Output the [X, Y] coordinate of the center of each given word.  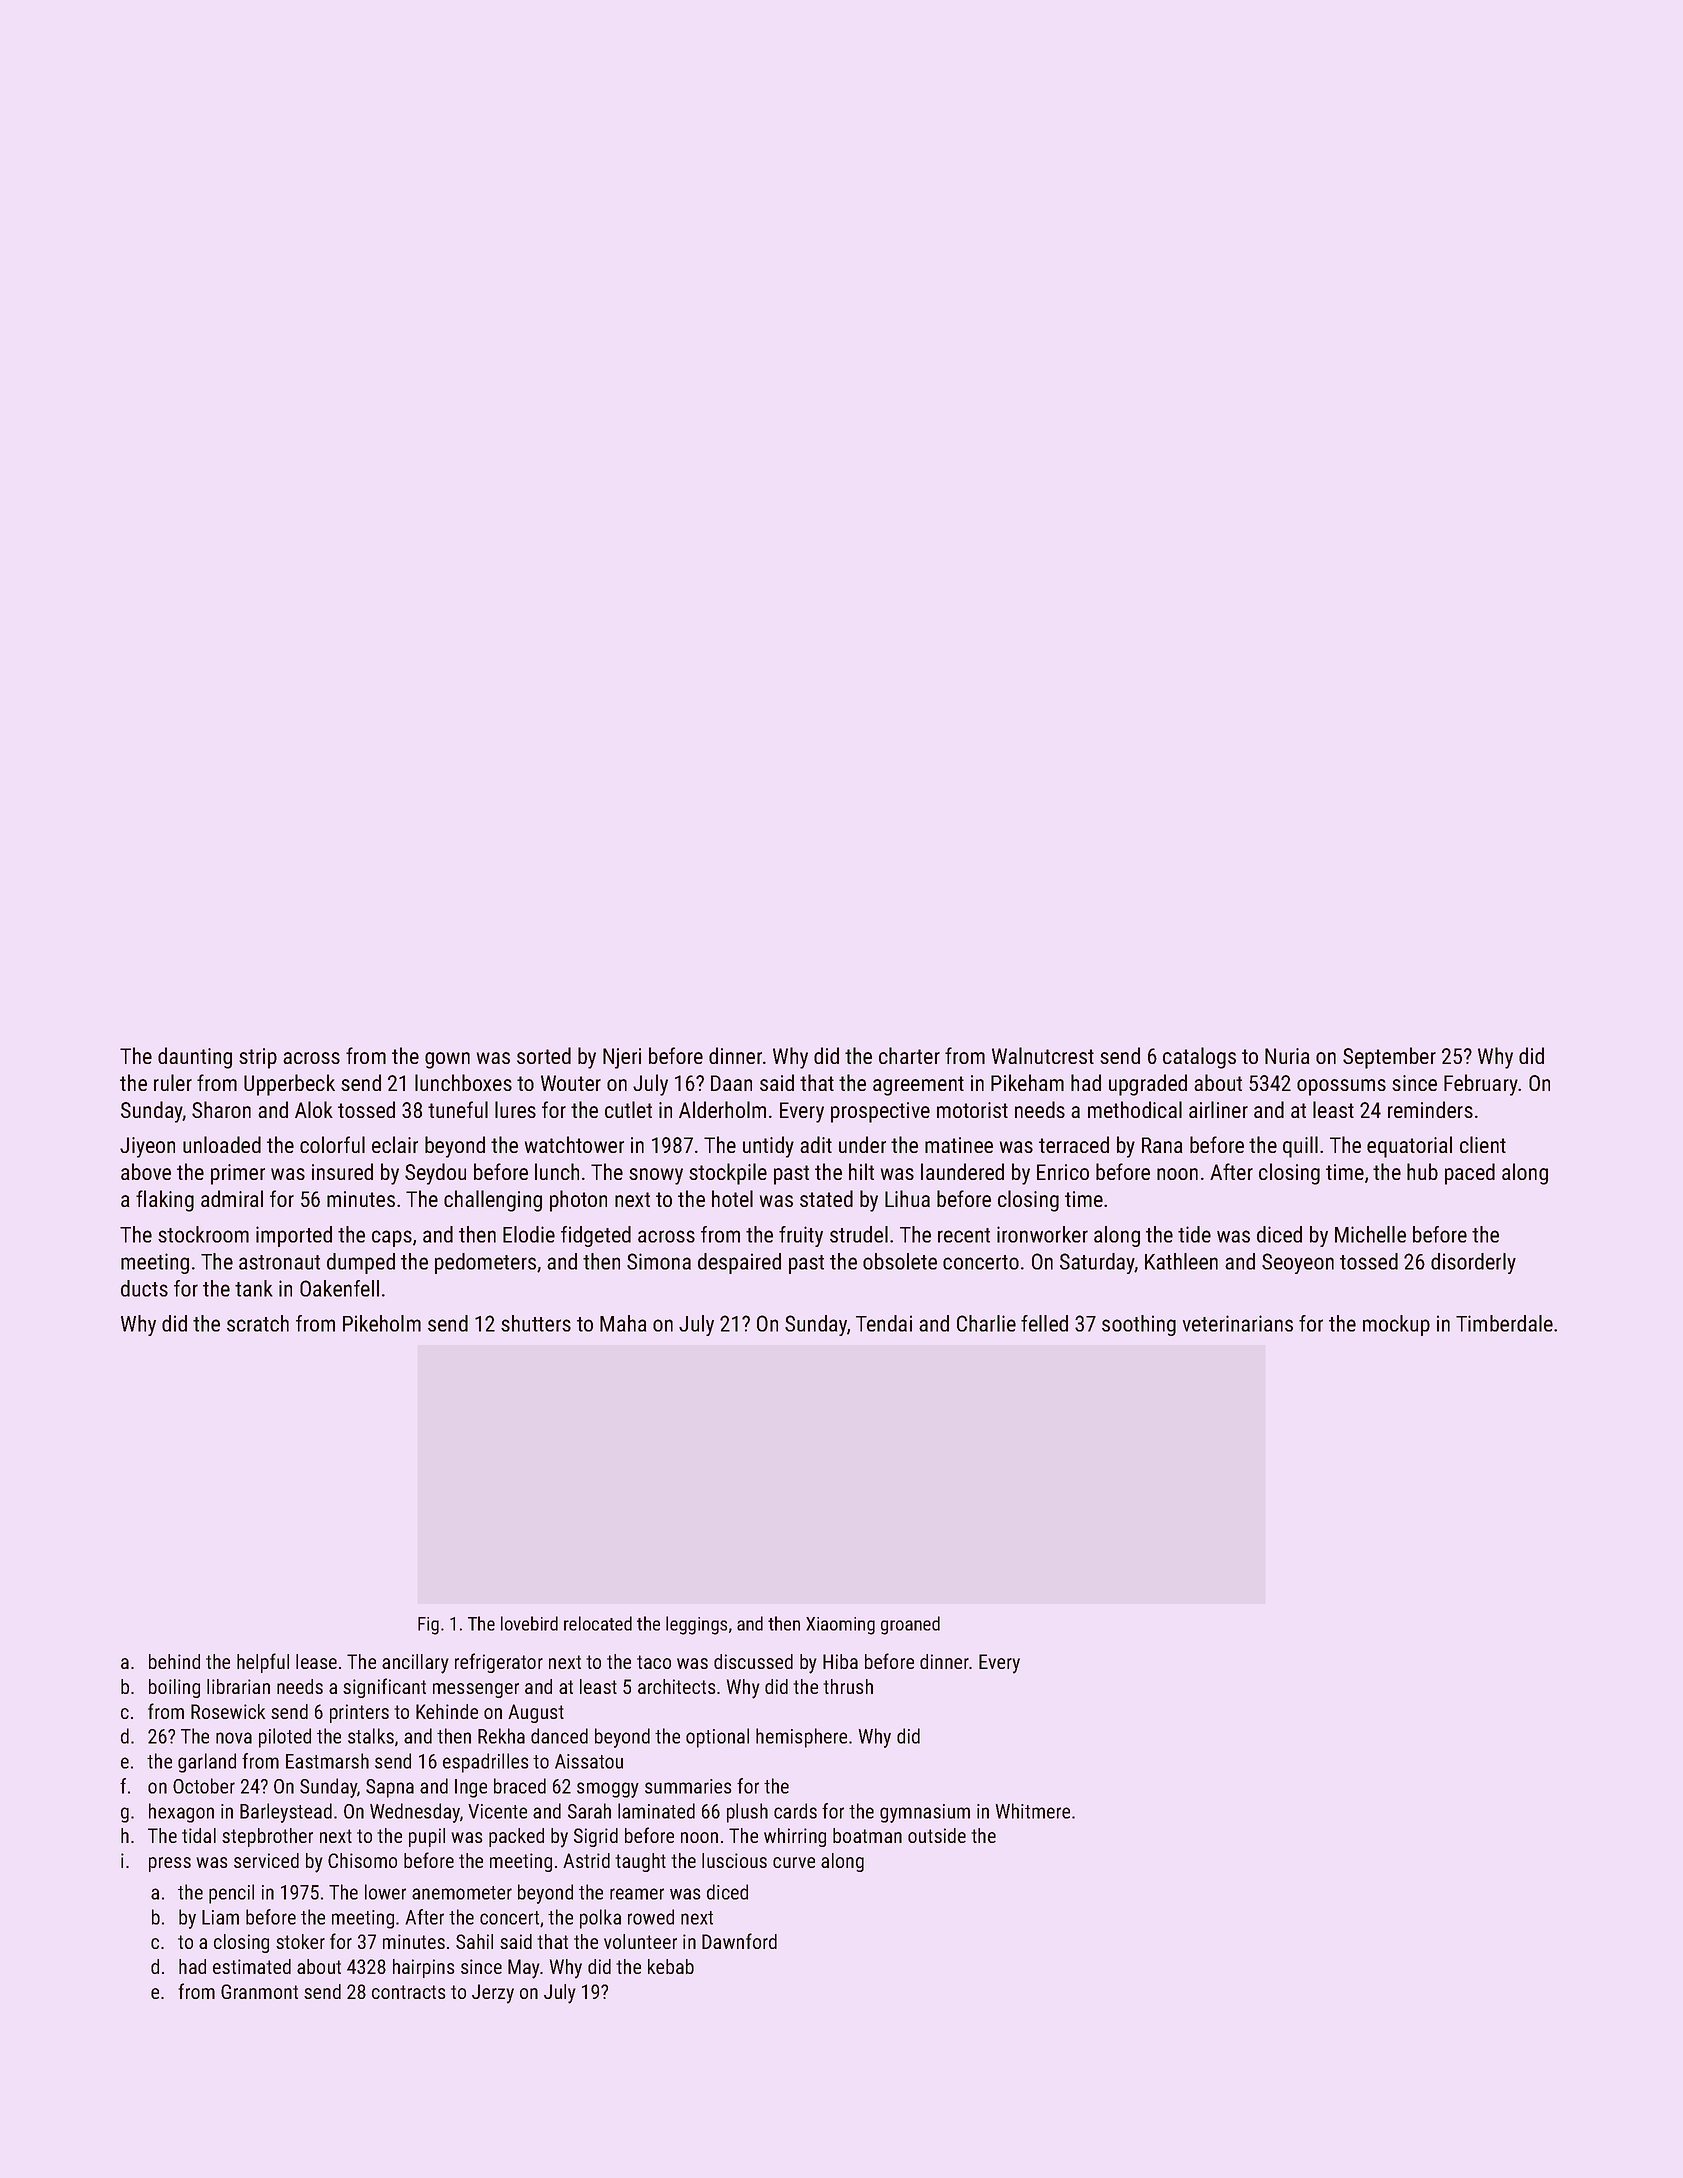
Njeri [622, 1058]
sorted [544, 1055]
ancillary [415, 1664]
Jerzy [493, 1994]
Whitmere [1033, 1811]
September [1389, 1058]
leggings [696, 1625]
